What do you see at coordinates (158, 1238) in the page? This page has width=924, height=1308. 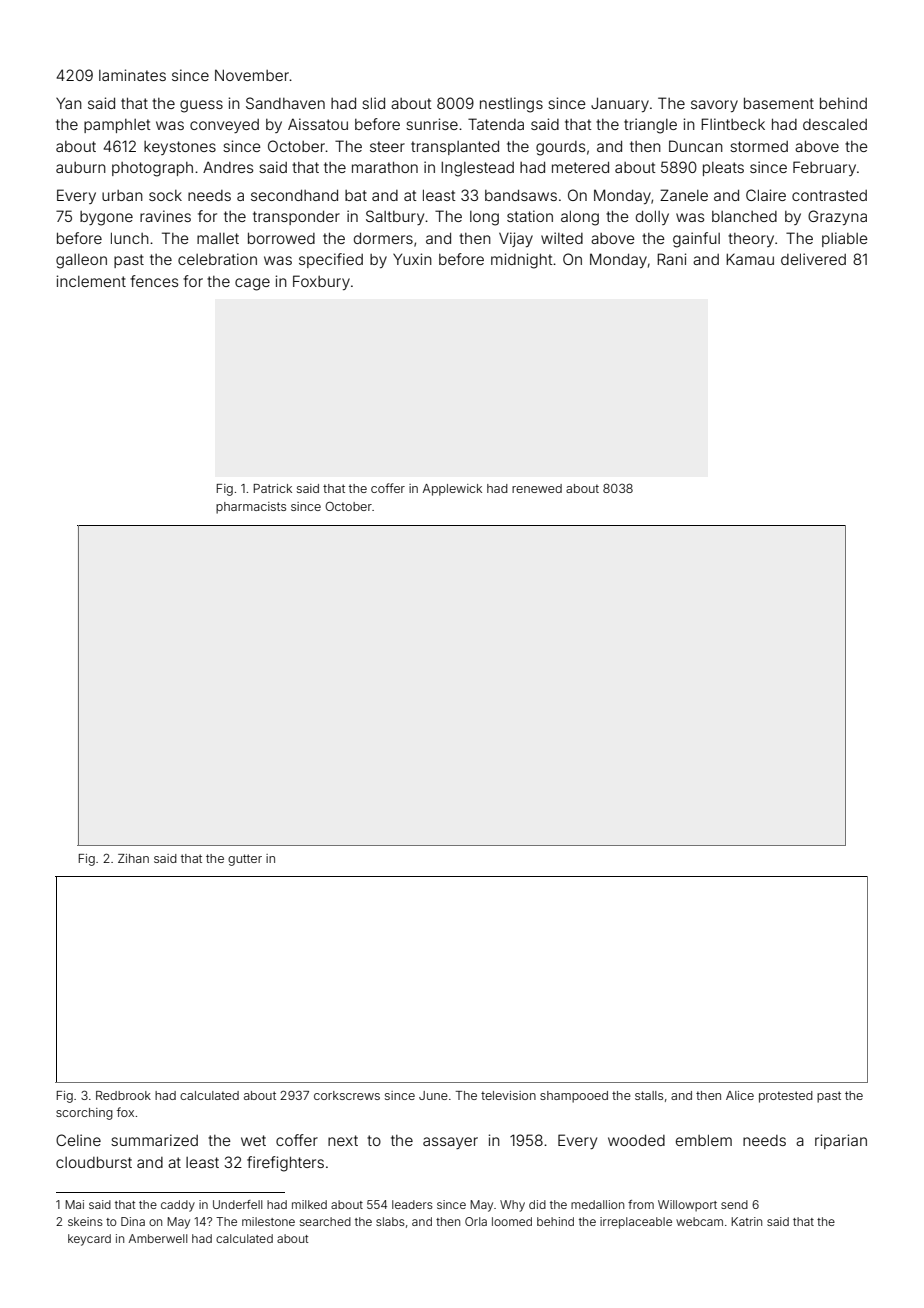 I see `Amberwell` at bounding box center [158, 1238].
